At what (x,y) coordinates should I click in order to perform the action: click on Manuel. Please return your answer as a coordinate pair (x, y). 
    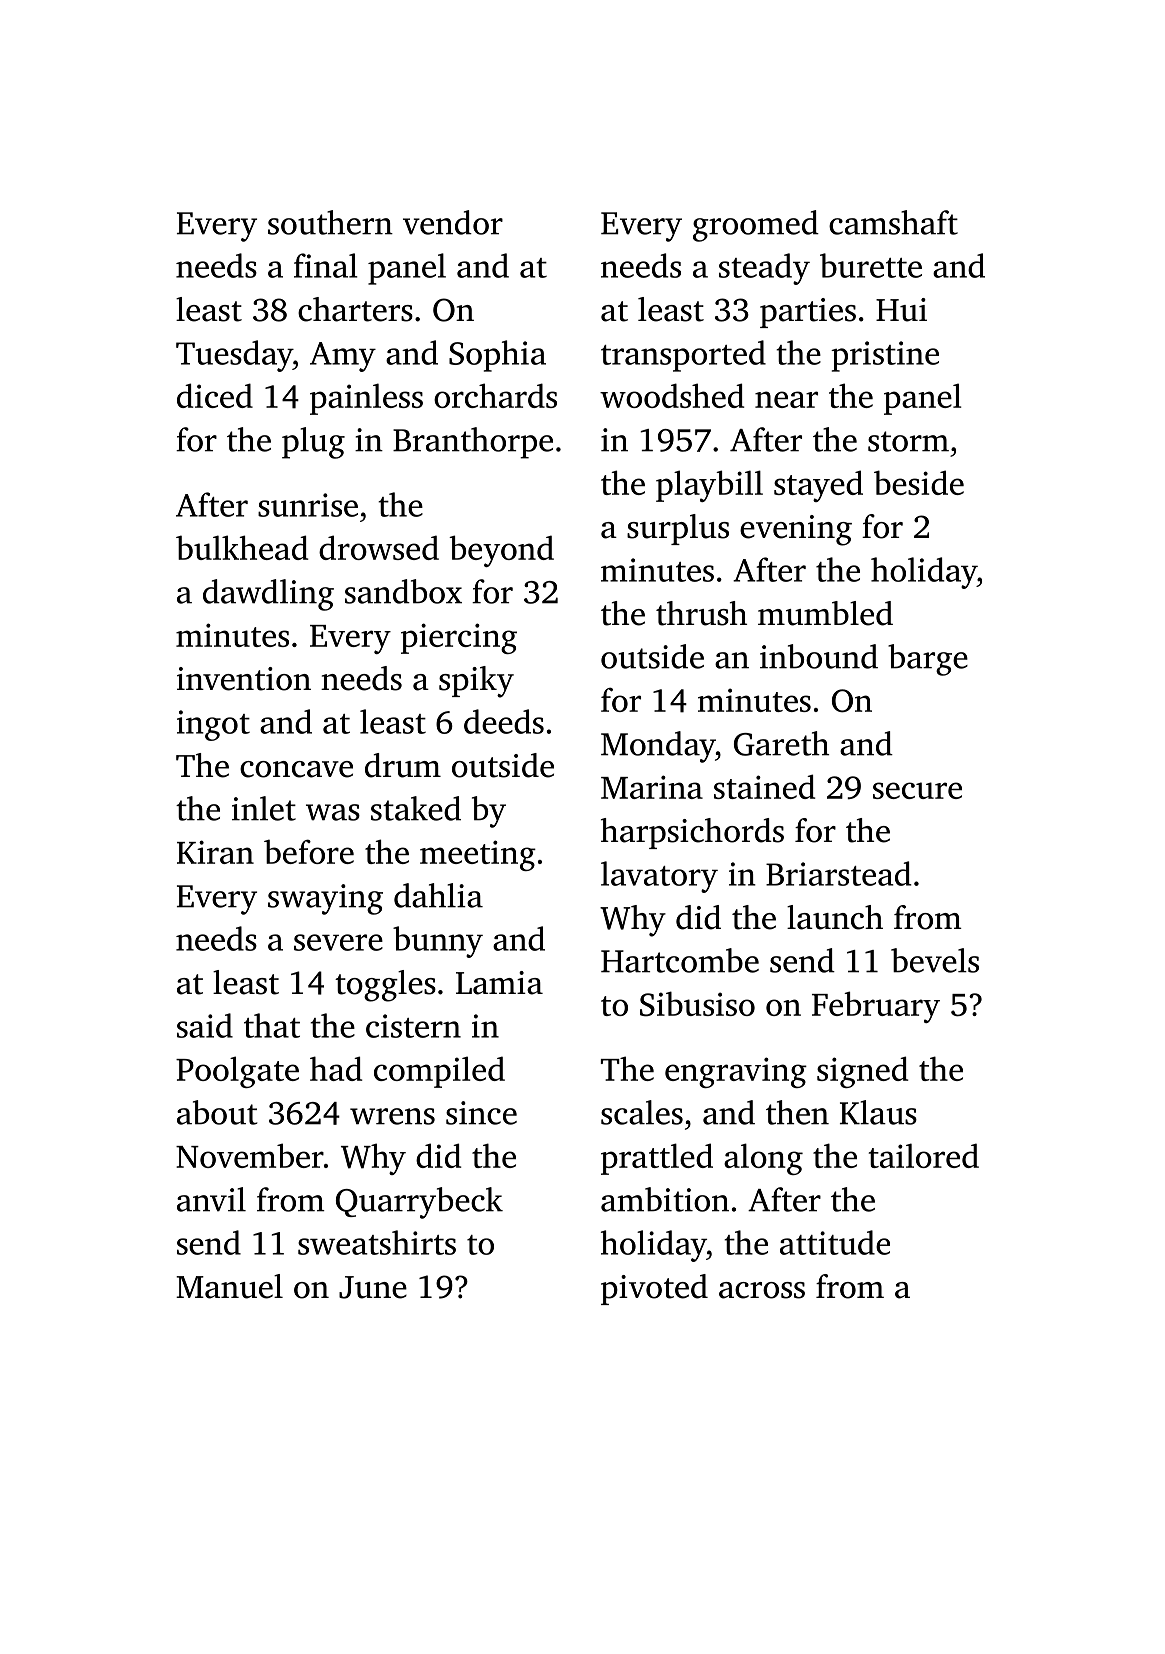
    Looking at the image, I should click on (229, 1286).
